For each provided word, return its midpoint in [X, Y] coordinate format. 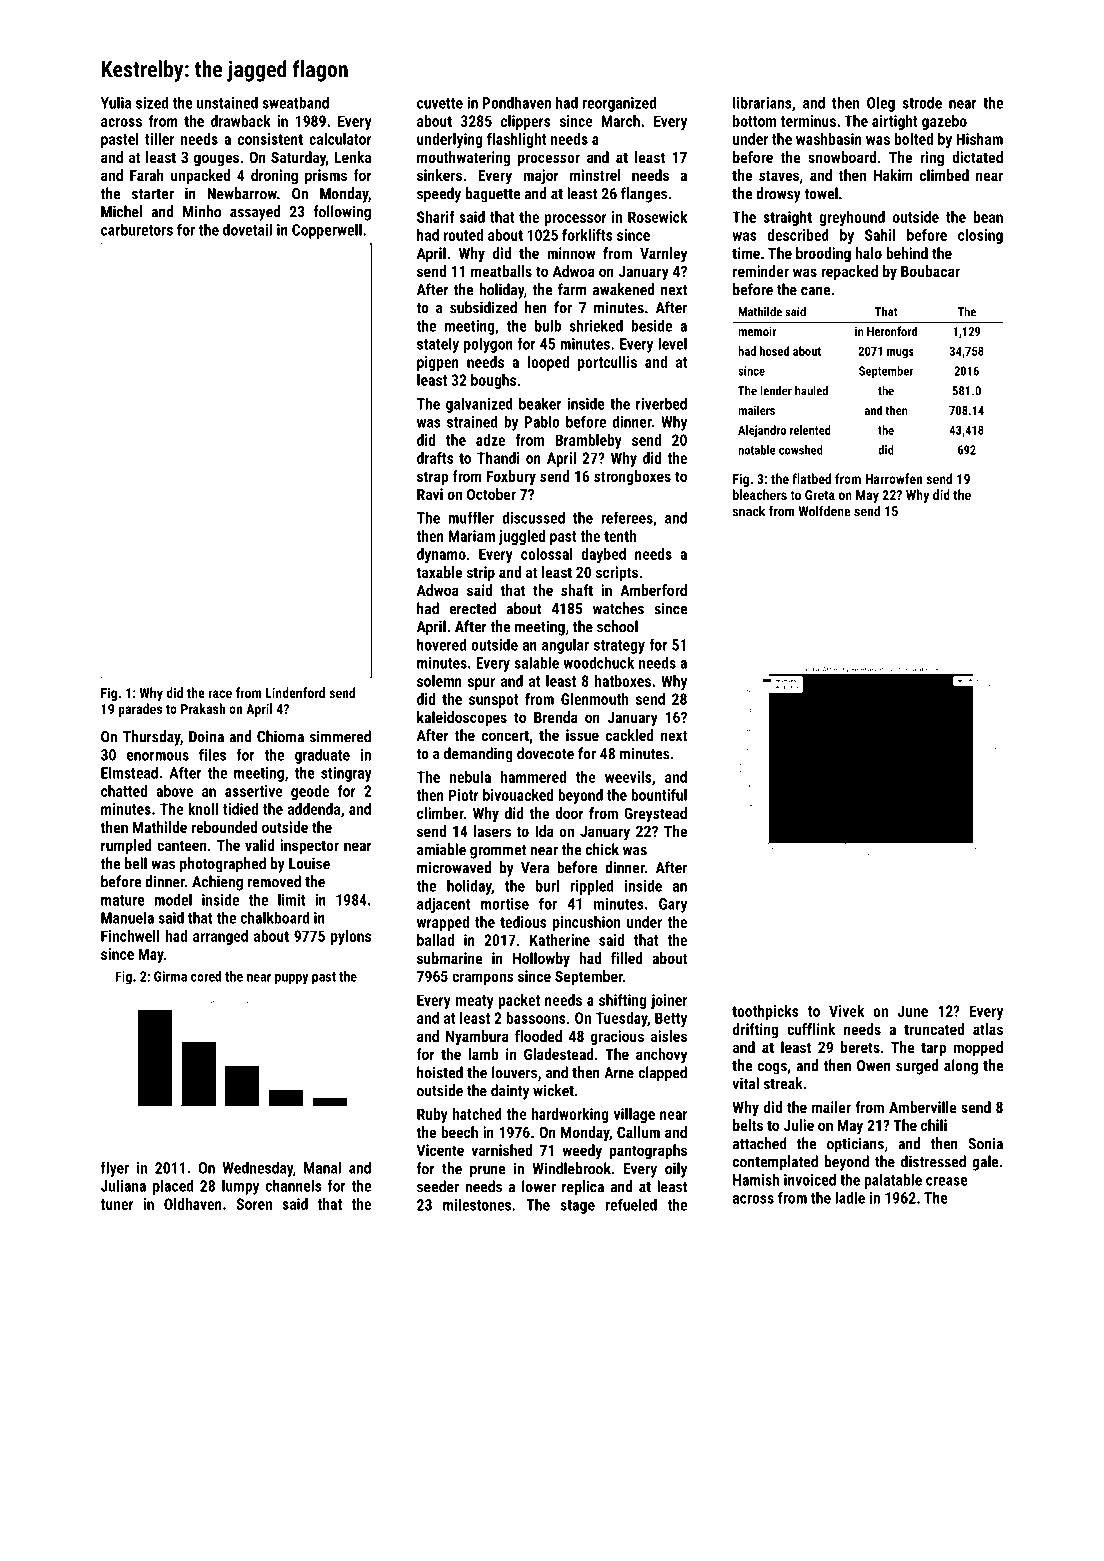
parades [140, 710]
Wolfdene [824, 511]
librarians [762, 102]
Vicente [440, 1150]
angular [565, 646]
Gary [673, 905]
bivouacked [518, 795]
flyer [115, 1169]
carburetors [137, 229]
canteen [181, 845]
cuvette [440, 103]
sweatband [295, 103]
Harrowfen [893, 478]
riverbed [661, 403]
